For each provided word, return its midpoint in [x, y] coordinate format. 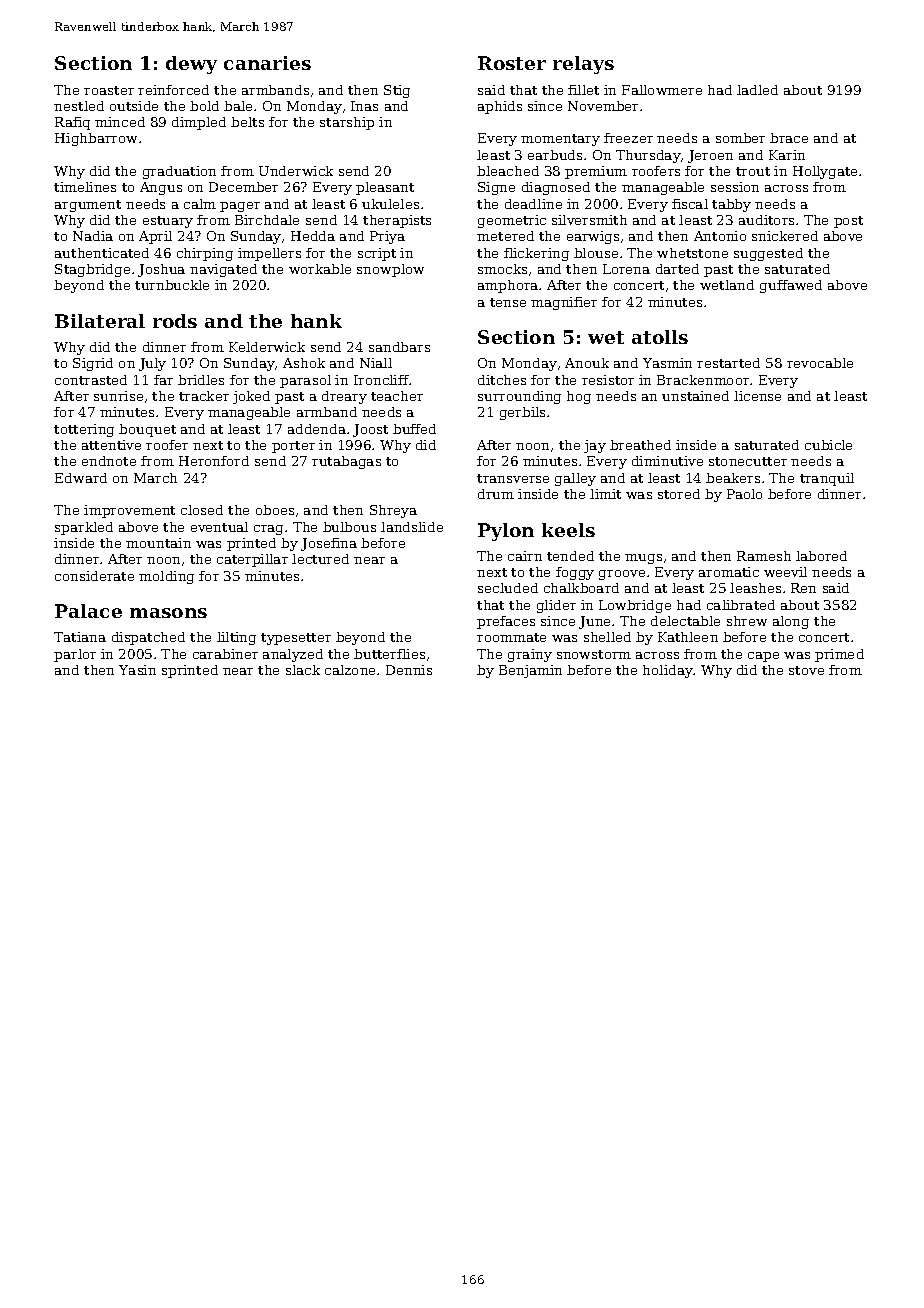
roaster [109, 90]
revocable [820, 363]
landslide [412, 527]
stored [679, 494]
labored [821, 556]
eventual [219, 527]
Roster [512, 63]
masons [168, 613]
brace [789, 138]
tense [508, 302]
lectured [320, 559]
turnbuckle [172, 285]
